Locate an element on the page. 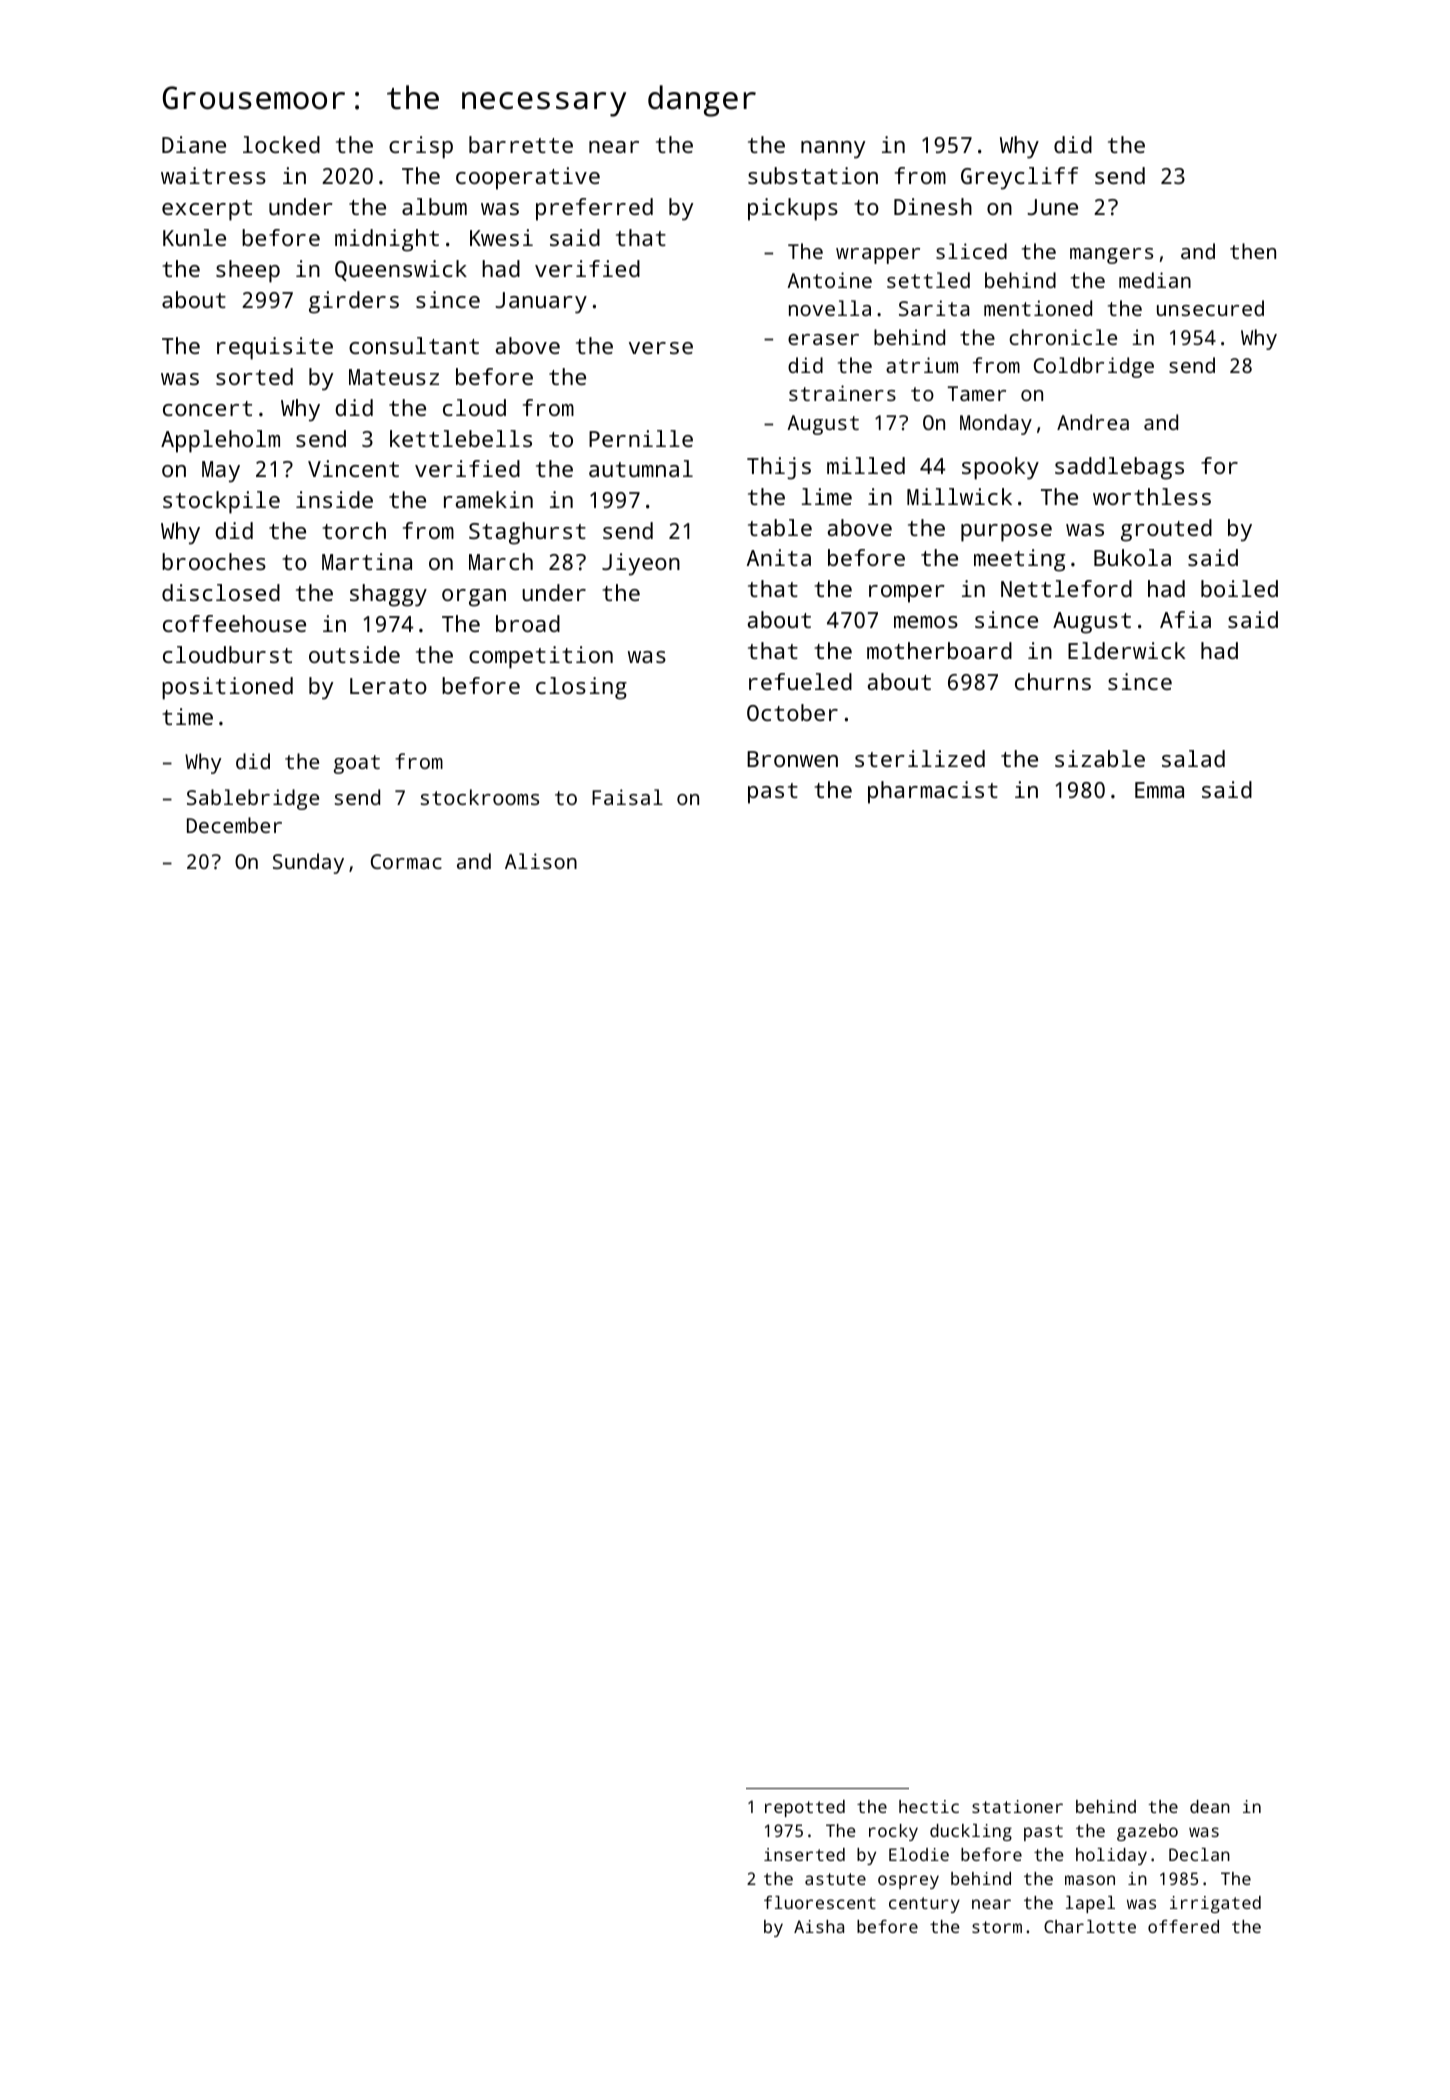 The height and width of the document is (2100, 1450). sheep is located at coordinates (248, 271).
